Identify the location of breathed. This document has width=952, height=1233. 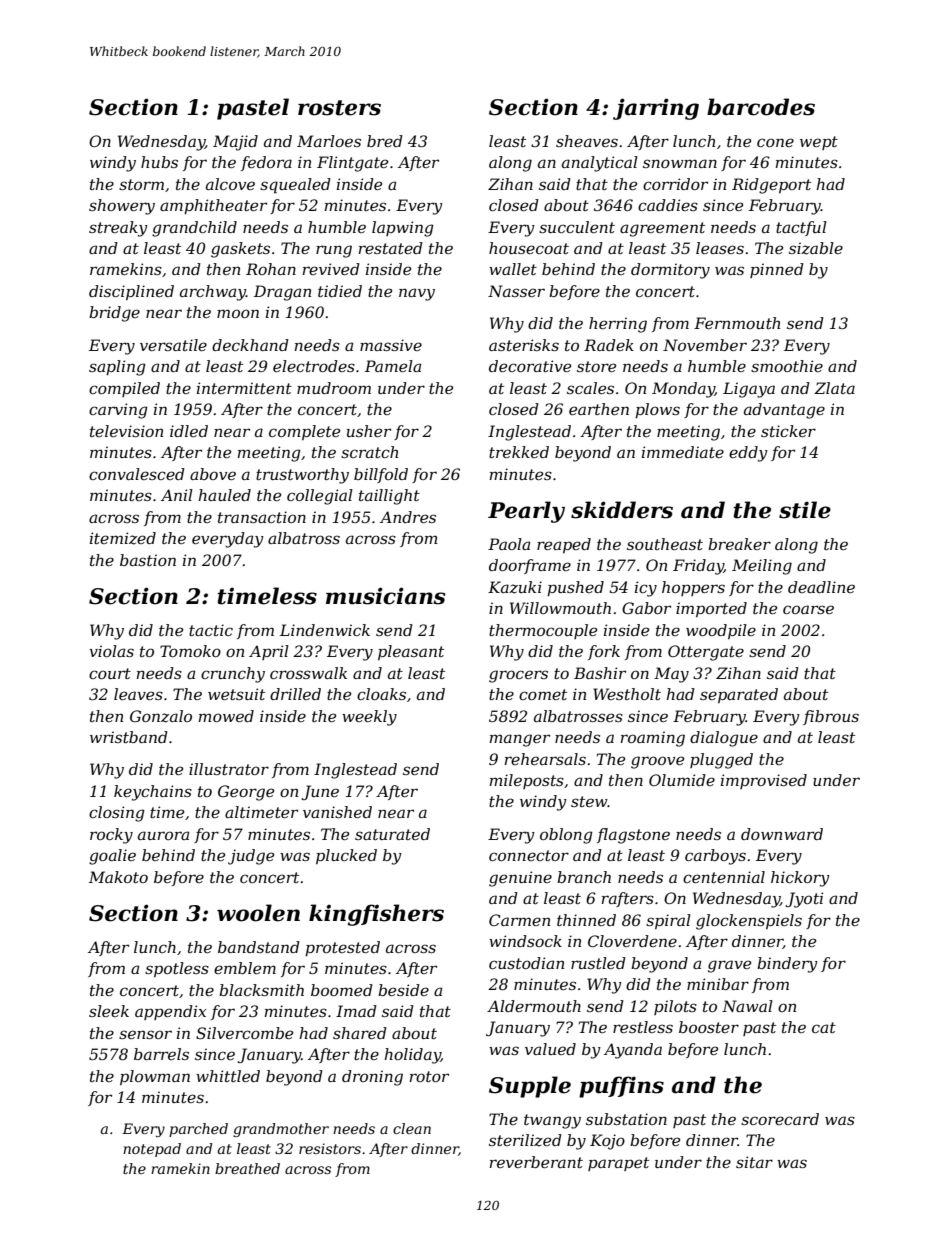
(247, 1168).
